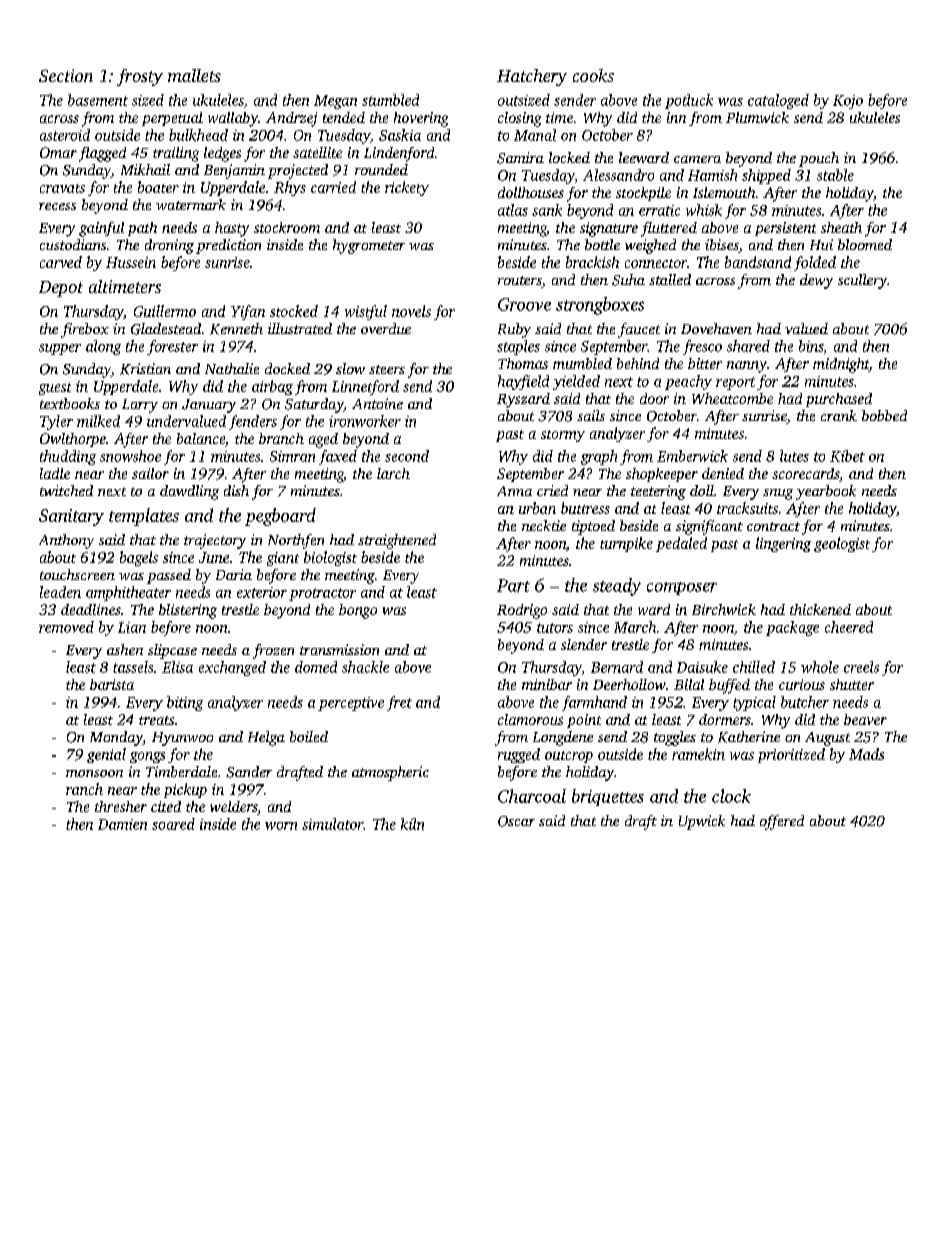 The image size is (952, 1233). Describe the element at coordinates (169, 576) in the screenshot. I see `passed` at that location.
